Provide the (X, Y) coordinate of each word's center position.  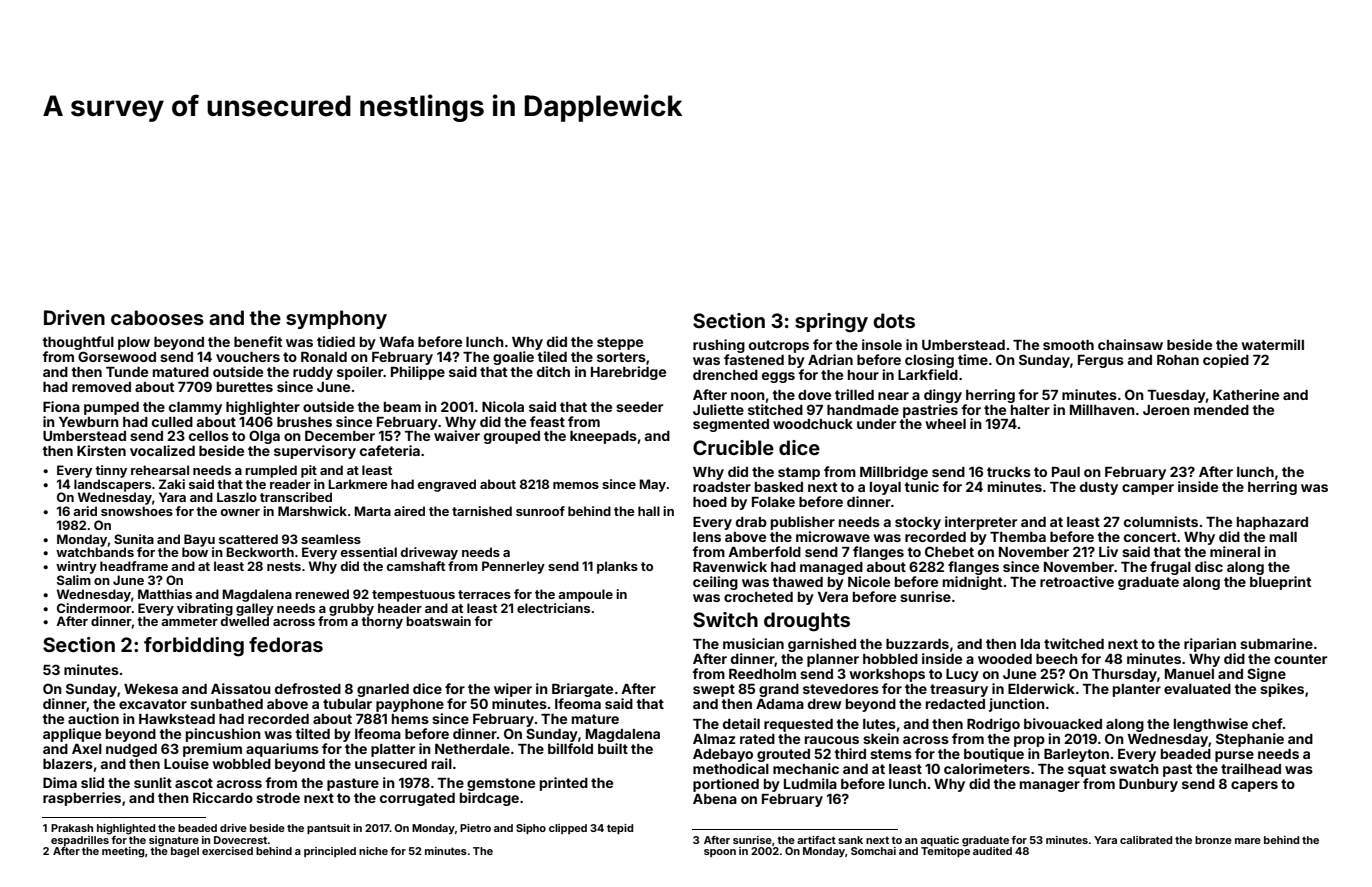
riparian (1210, 645)
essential (369, 552)
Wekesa (151, 689)
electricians (553, 608)
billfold (570, 748)
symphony (336, 319)
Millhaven (1102, 409)
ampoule (585, 595)
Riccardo (223, 797)
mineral (1235, 551)
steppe (620, 343)
